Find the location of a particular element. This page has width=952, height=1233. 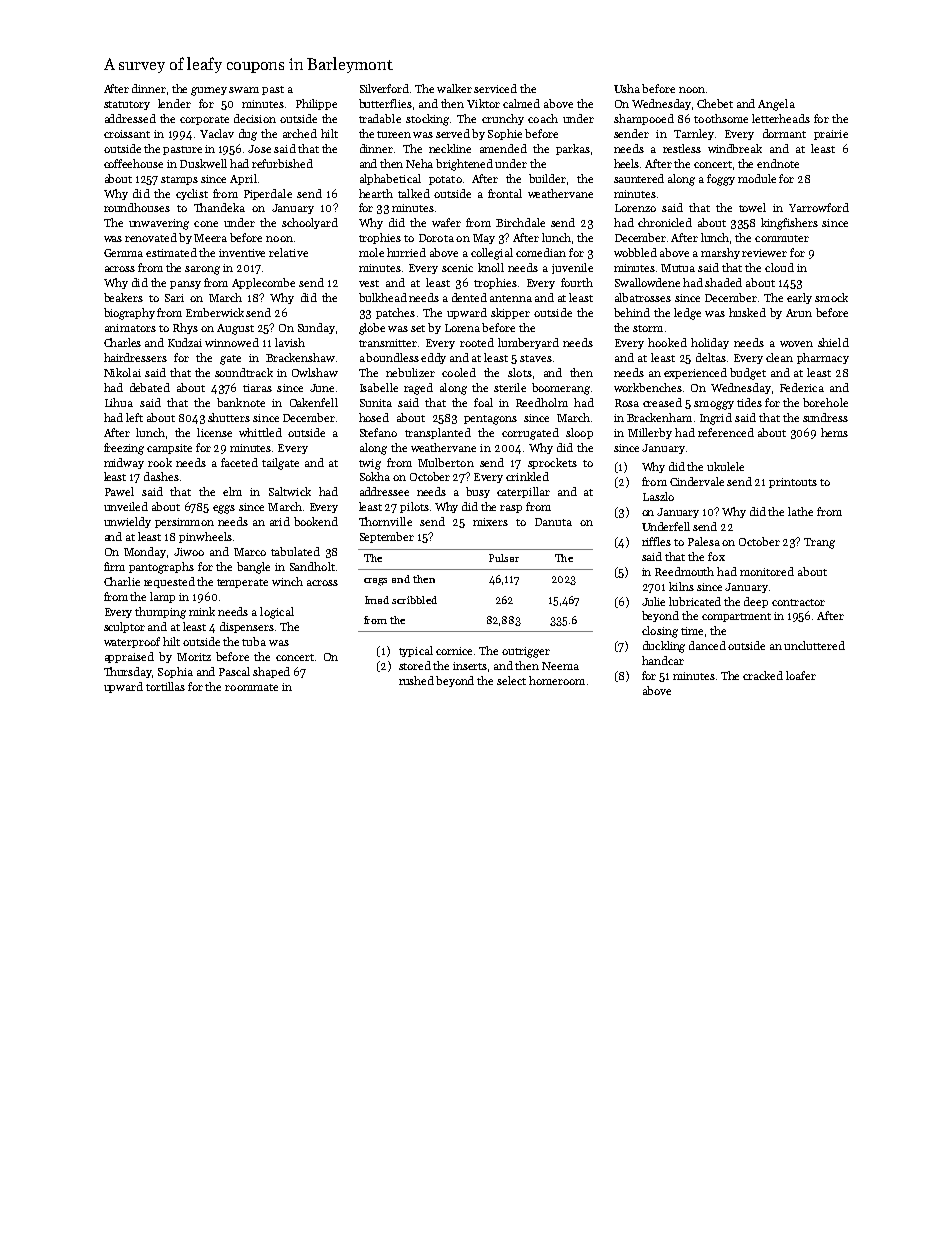

Palesa is located at coordinates (704, 541).
